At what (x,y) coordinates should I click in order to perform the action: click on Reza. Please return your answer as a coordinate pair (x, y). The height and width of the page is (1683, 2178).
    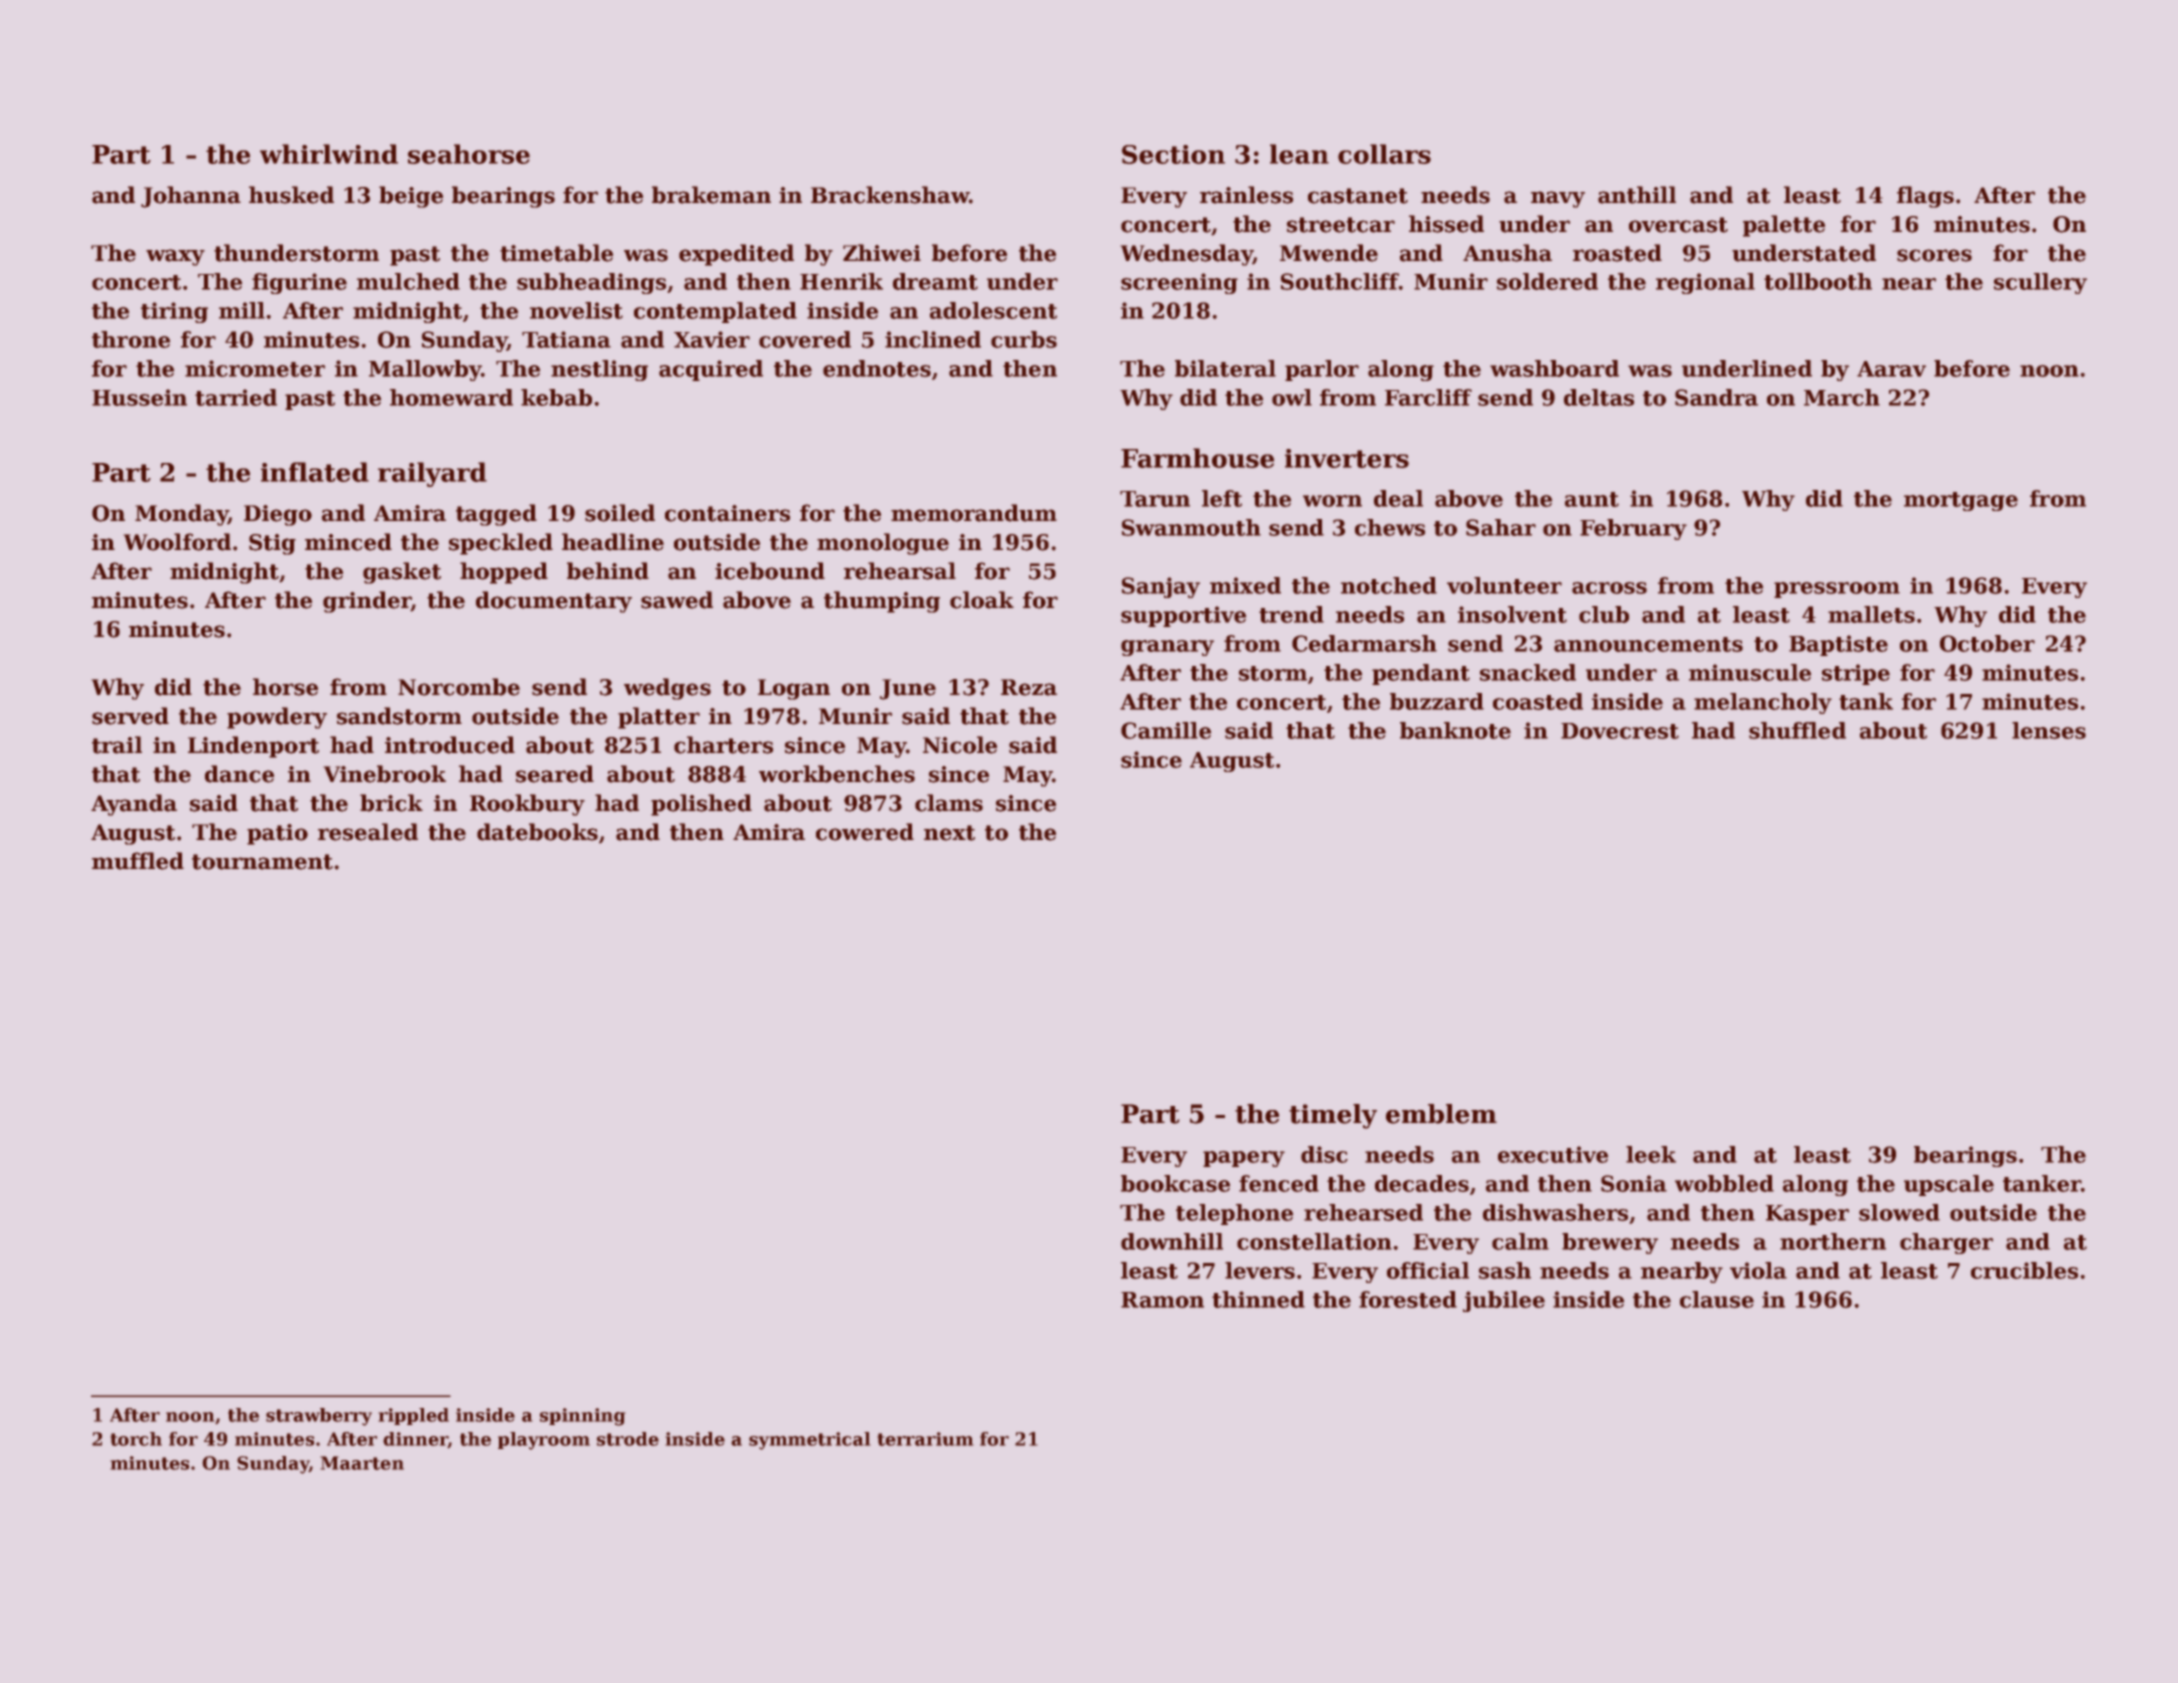
    Looking at the image, I should click on (1029, 687).
